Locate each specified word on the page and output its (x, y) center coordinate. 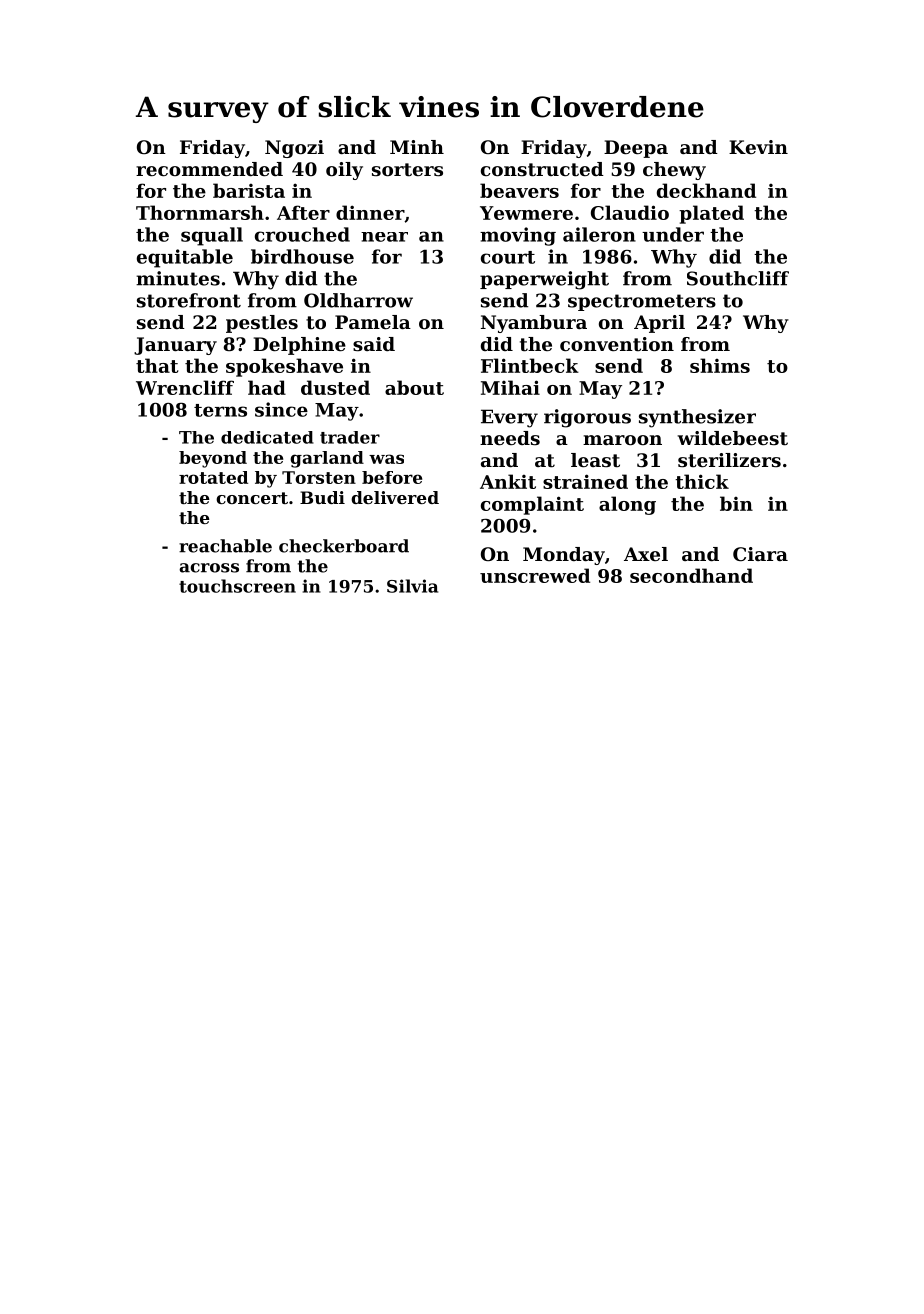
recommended (209, 169)
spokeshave (284, 367)
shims (720, 365)
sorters (407, 170)
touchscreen (237, 586)
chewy (674, 171)
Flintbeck (530, 365)
